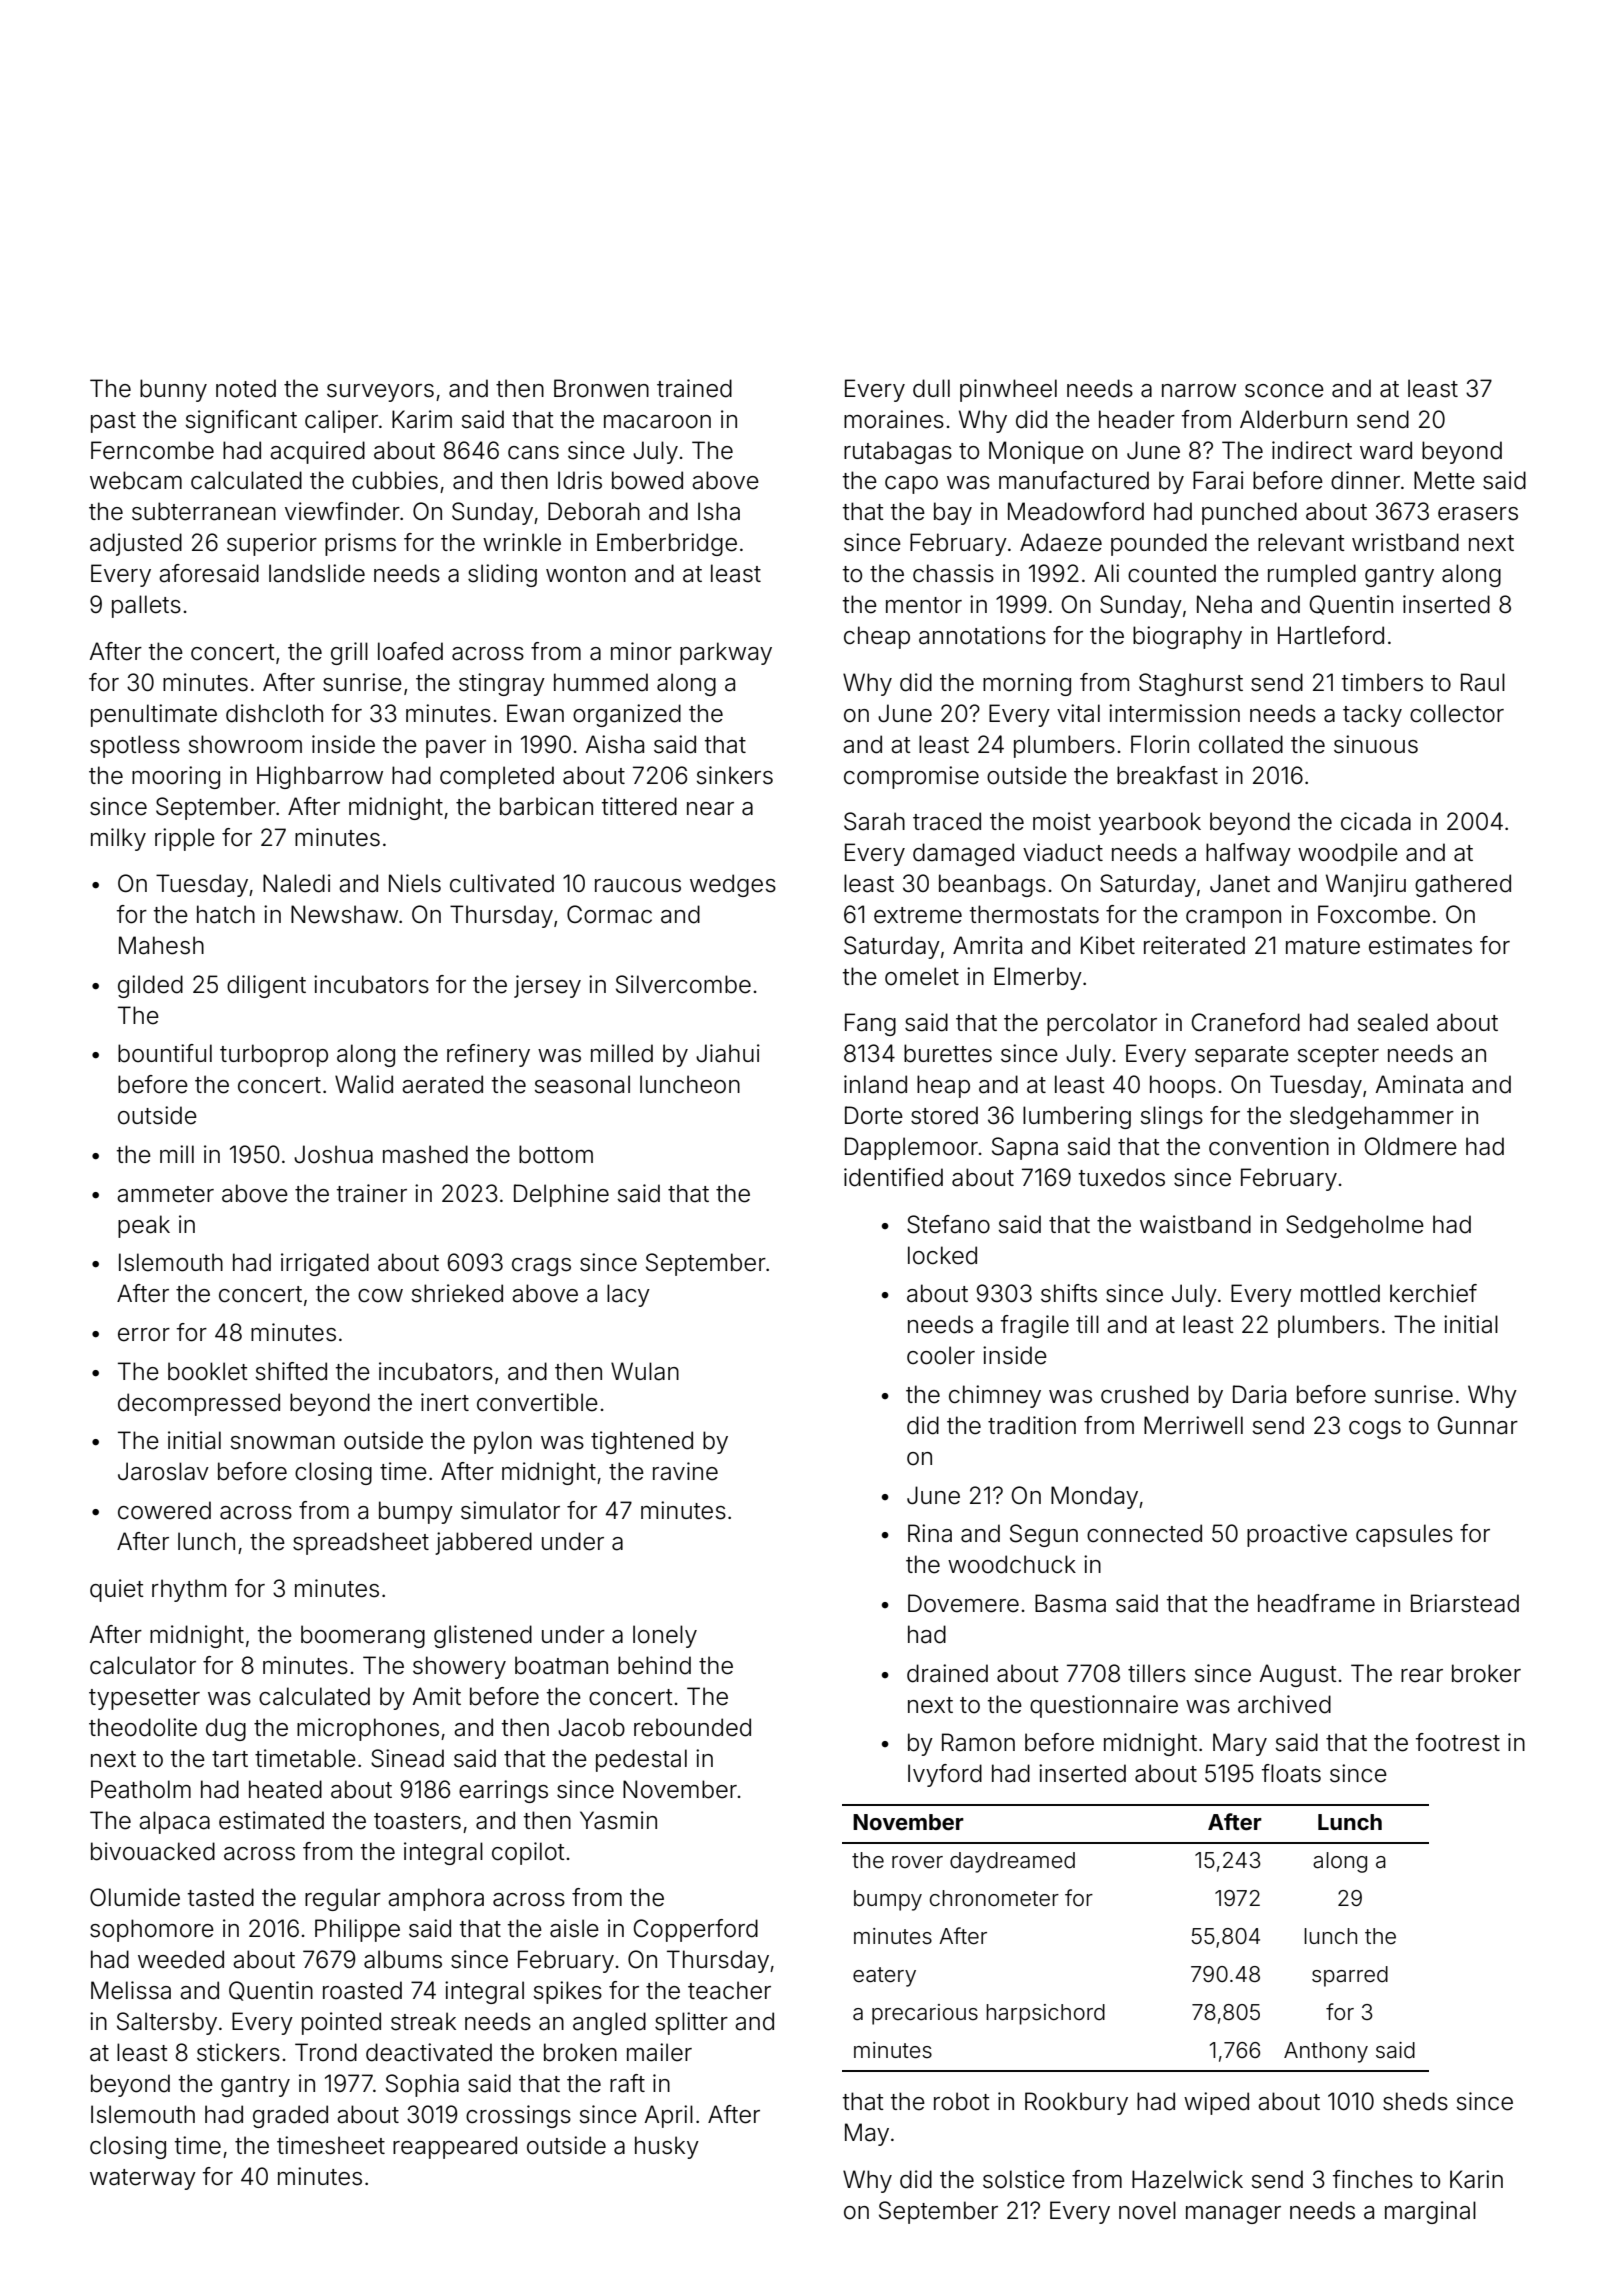 The width and height of the document is (1620, 2292). I want to click on timbers, so click(1382, 682).
